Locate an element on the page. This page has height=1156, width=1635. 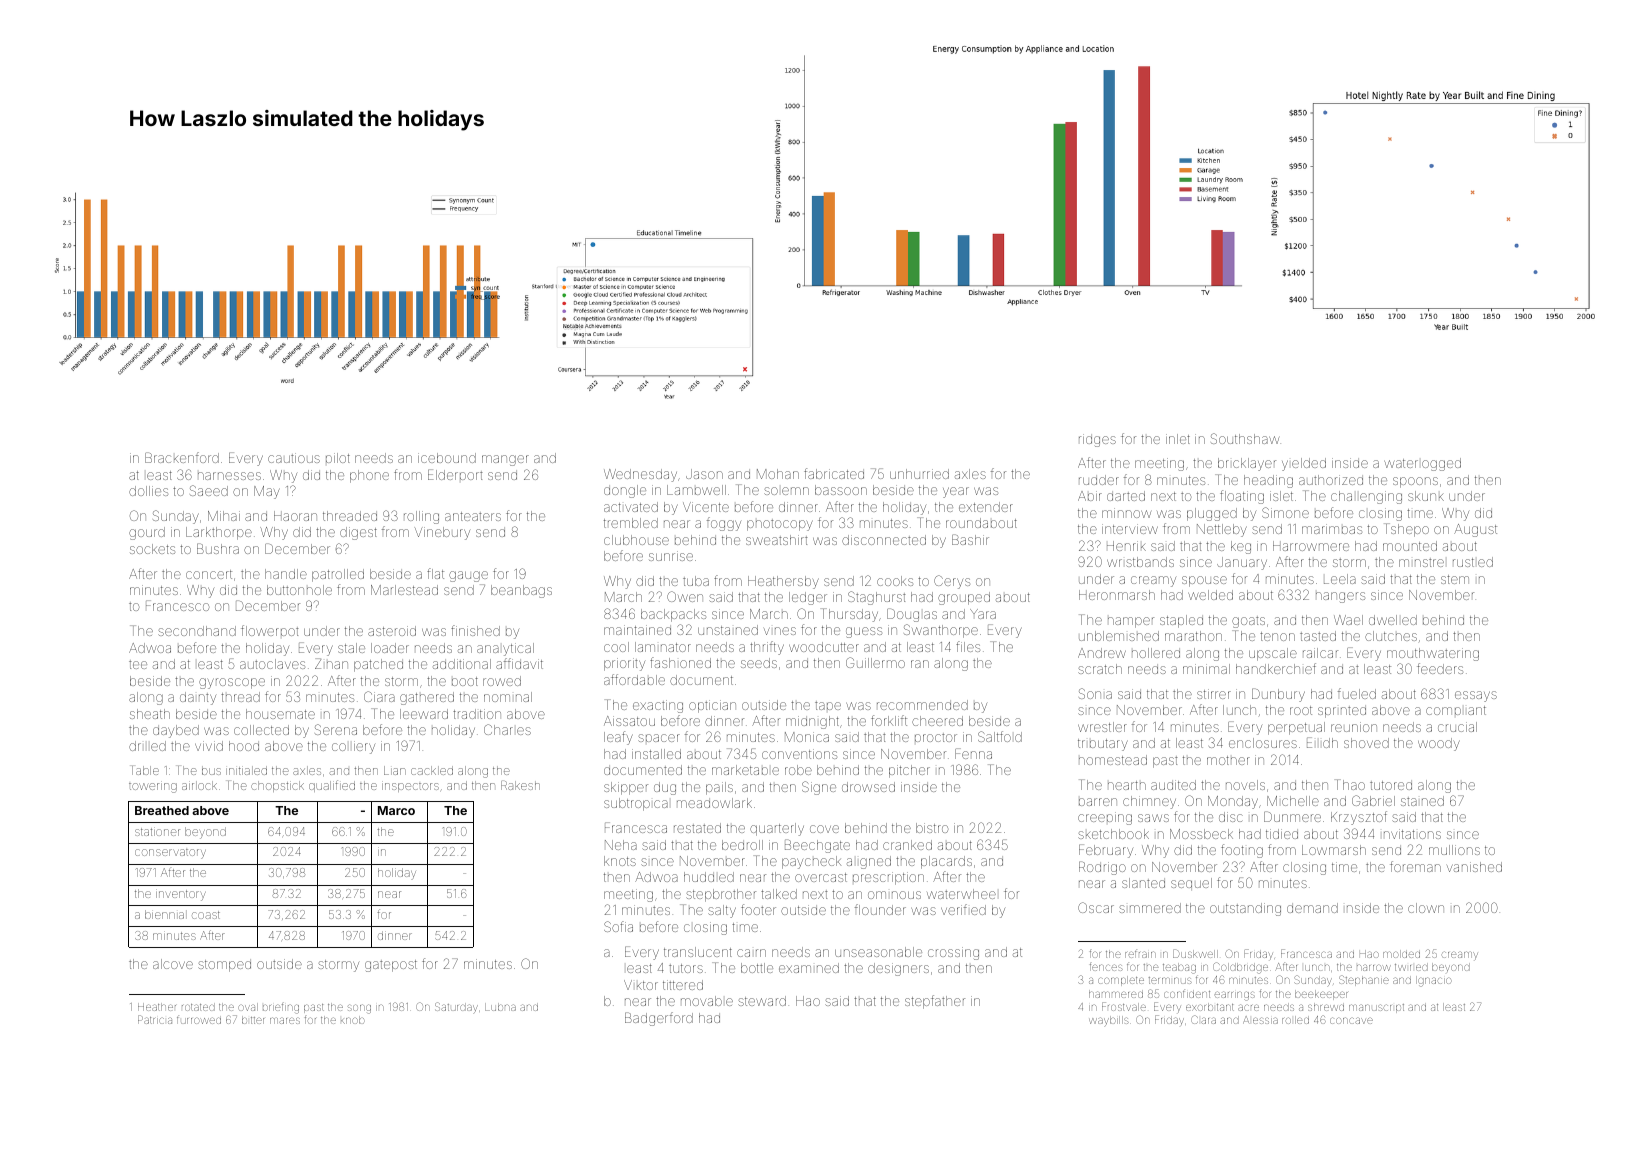
drowsed is located at coordinates (868, 787).
